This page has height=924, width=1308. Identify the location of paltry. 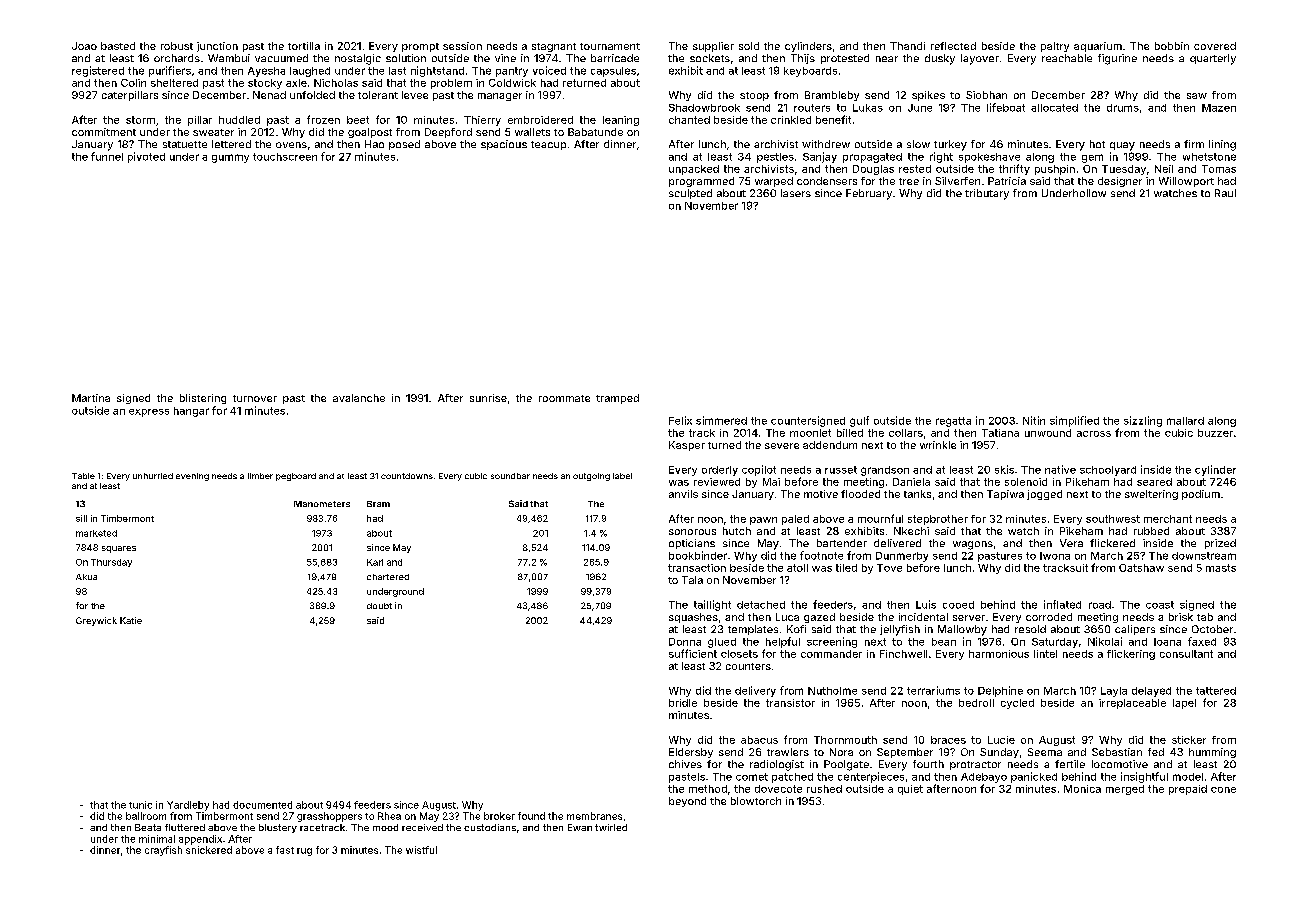
(1055, 47).
